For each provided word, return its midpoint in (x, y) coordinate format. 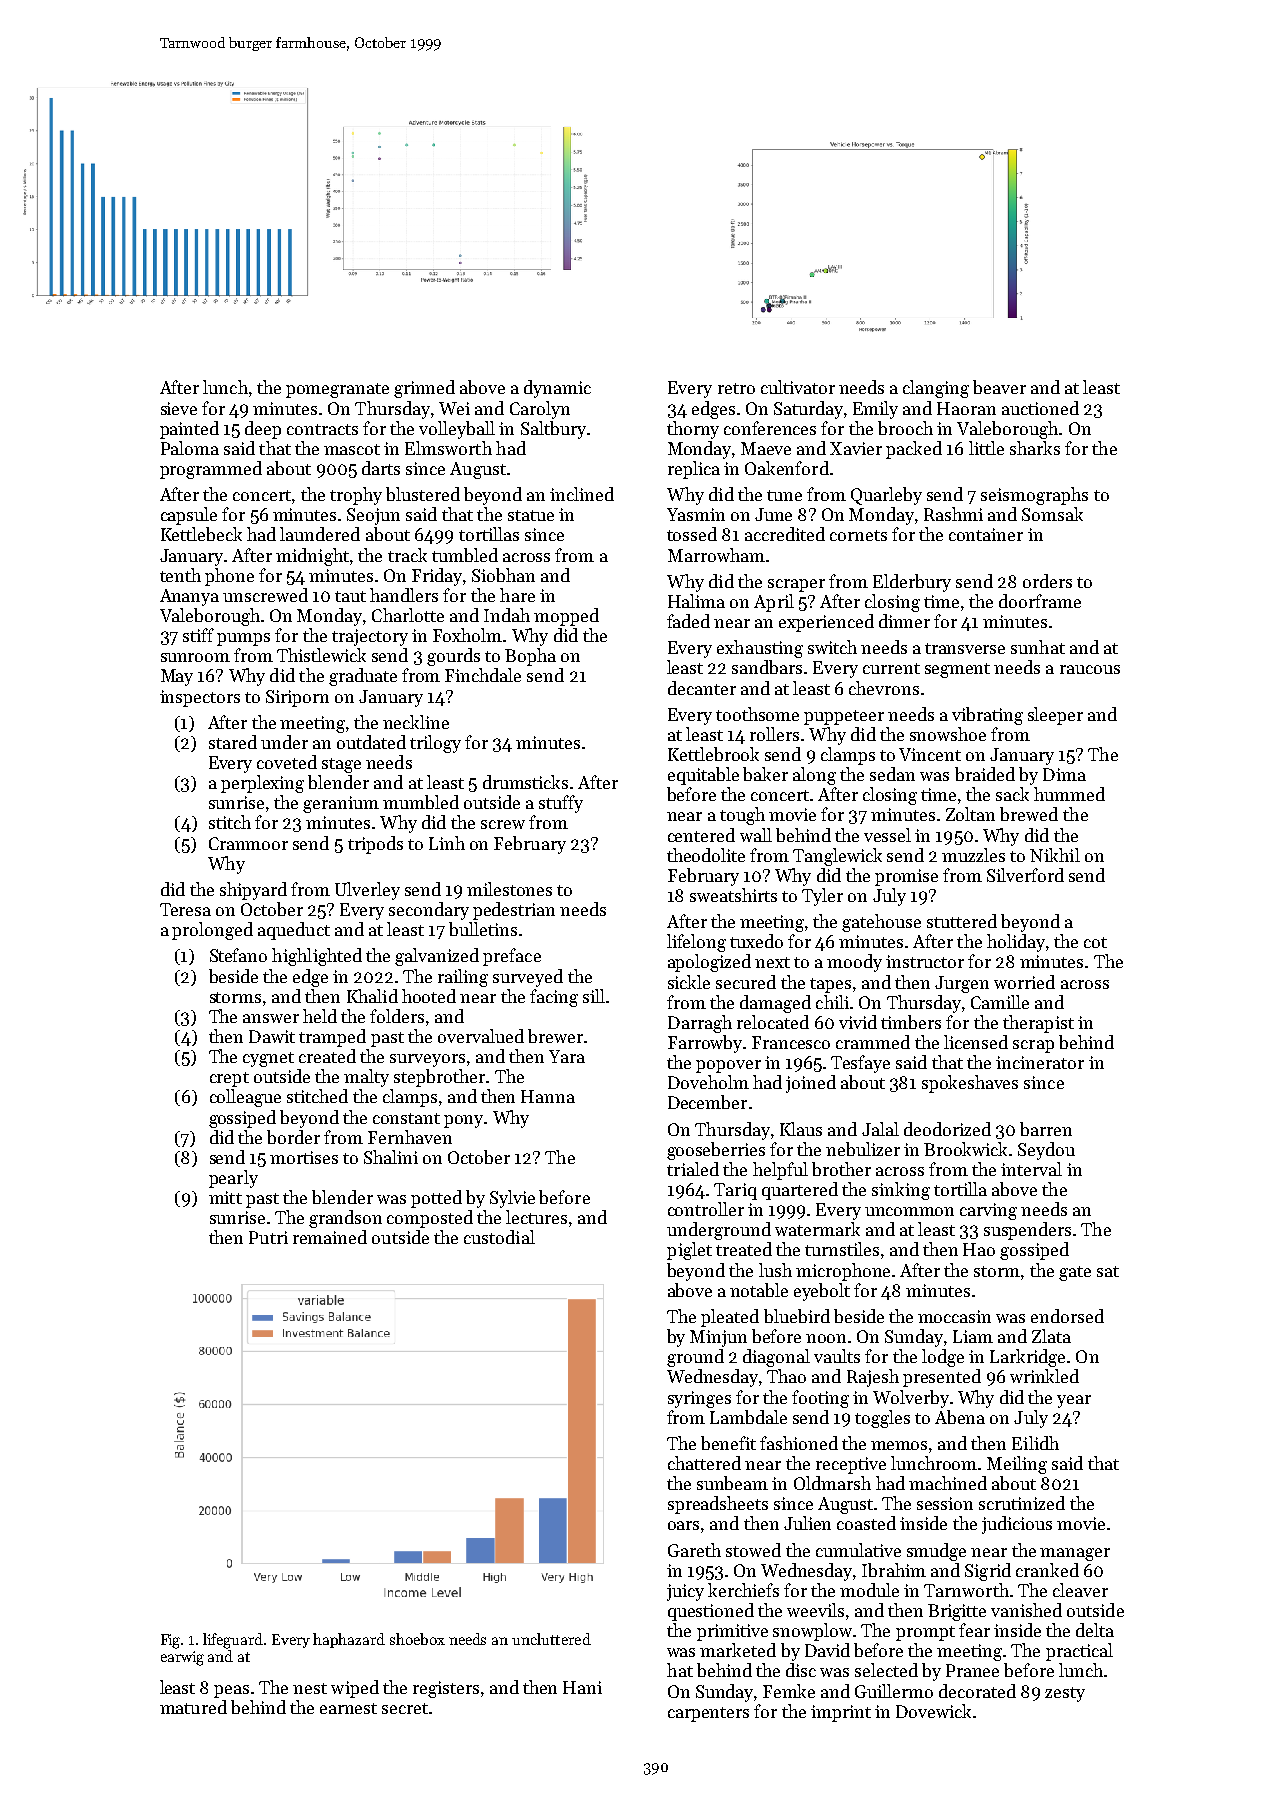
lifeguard (233, 1641)
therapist (1038, 1024)
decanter (702, 688)
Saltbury (553, 430)
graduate (363, 677)
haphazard (349, 1640)
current (891, 668)
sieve (179, 408)
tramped (332, 1038)
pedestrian (514, 911)
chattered (704, 1463)
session (945, 1503)
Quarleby (886, 496)
